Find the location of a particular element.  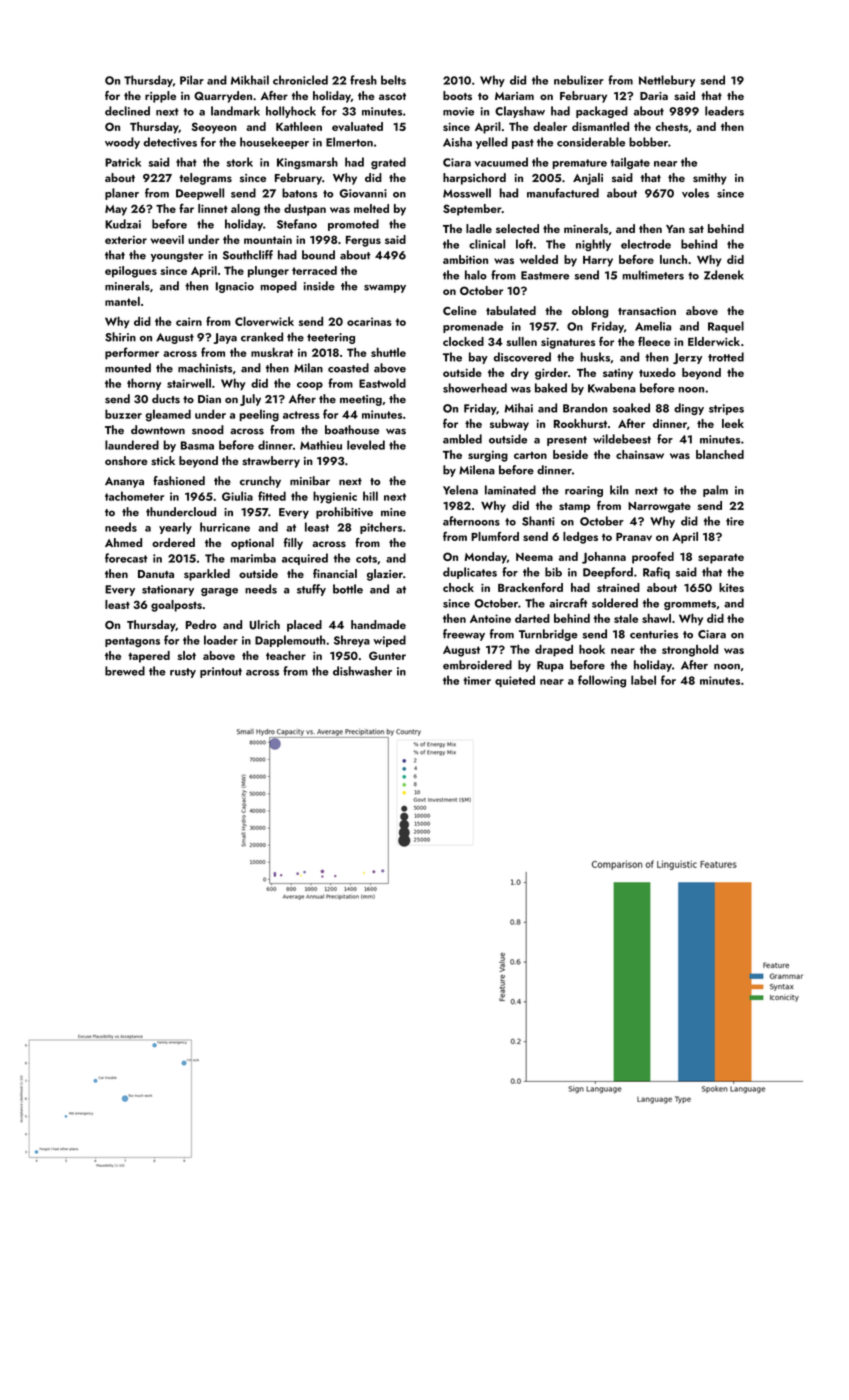

forecast is located at coordinates (126, 558).
